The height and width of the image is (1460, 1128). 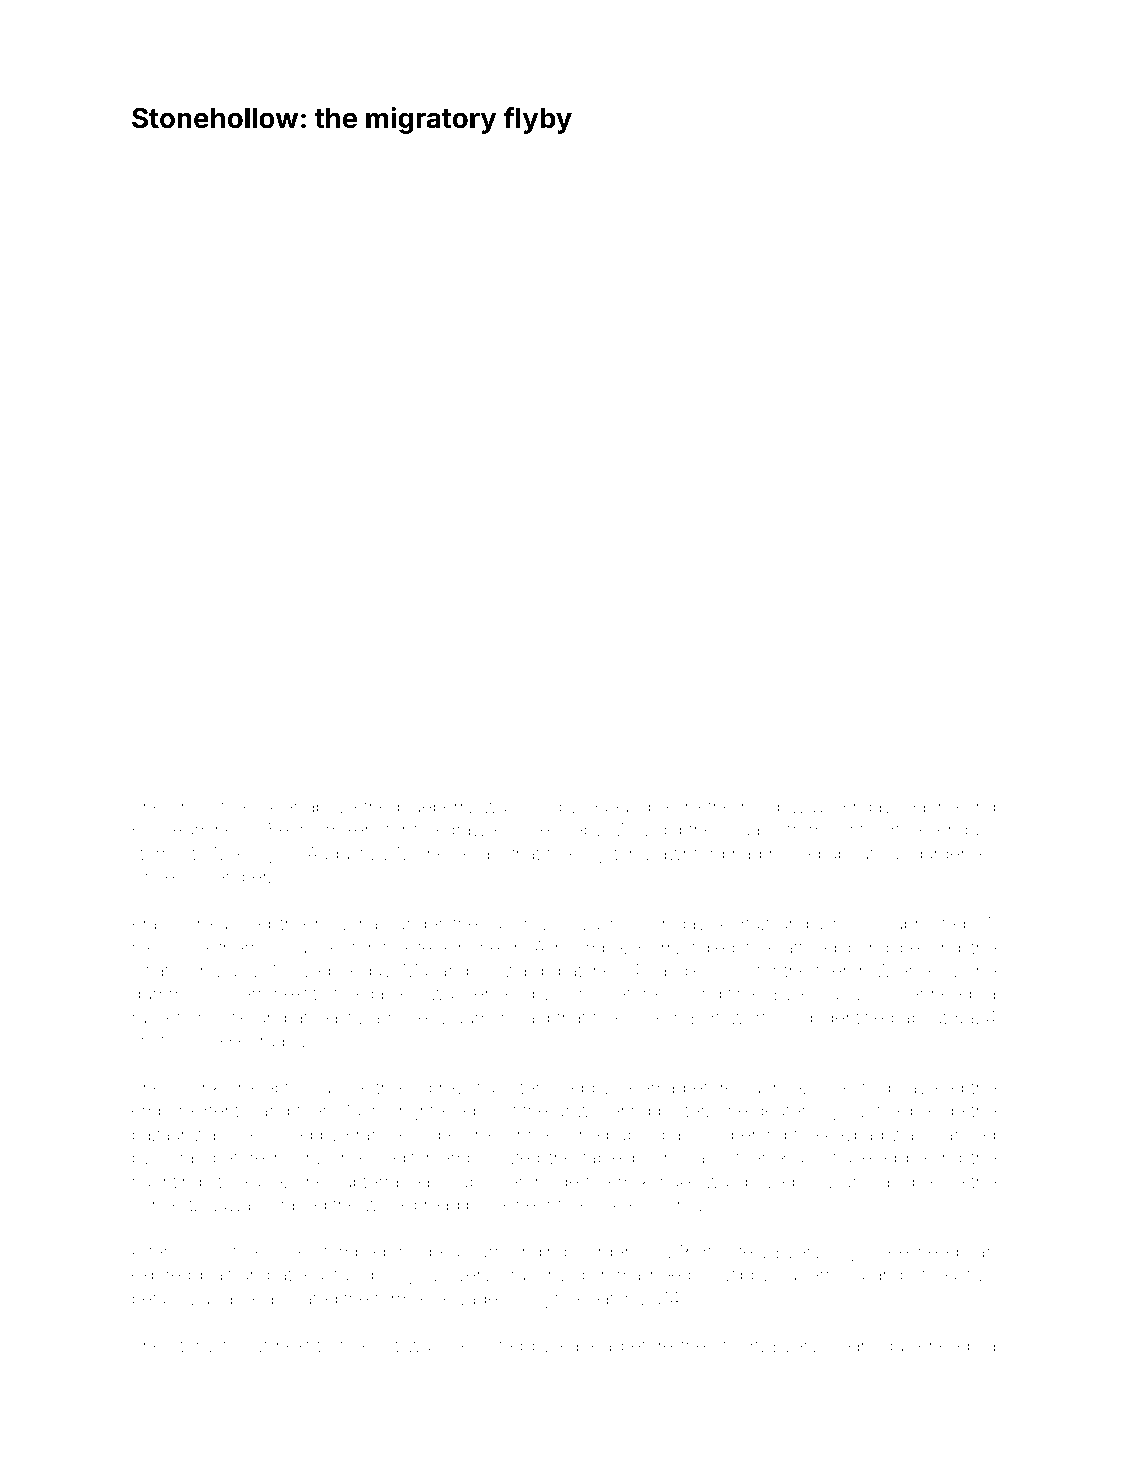 What do you see at coordinates (851, 923) in the image?
I see `Omondi` at bounding box center [851, 923].
